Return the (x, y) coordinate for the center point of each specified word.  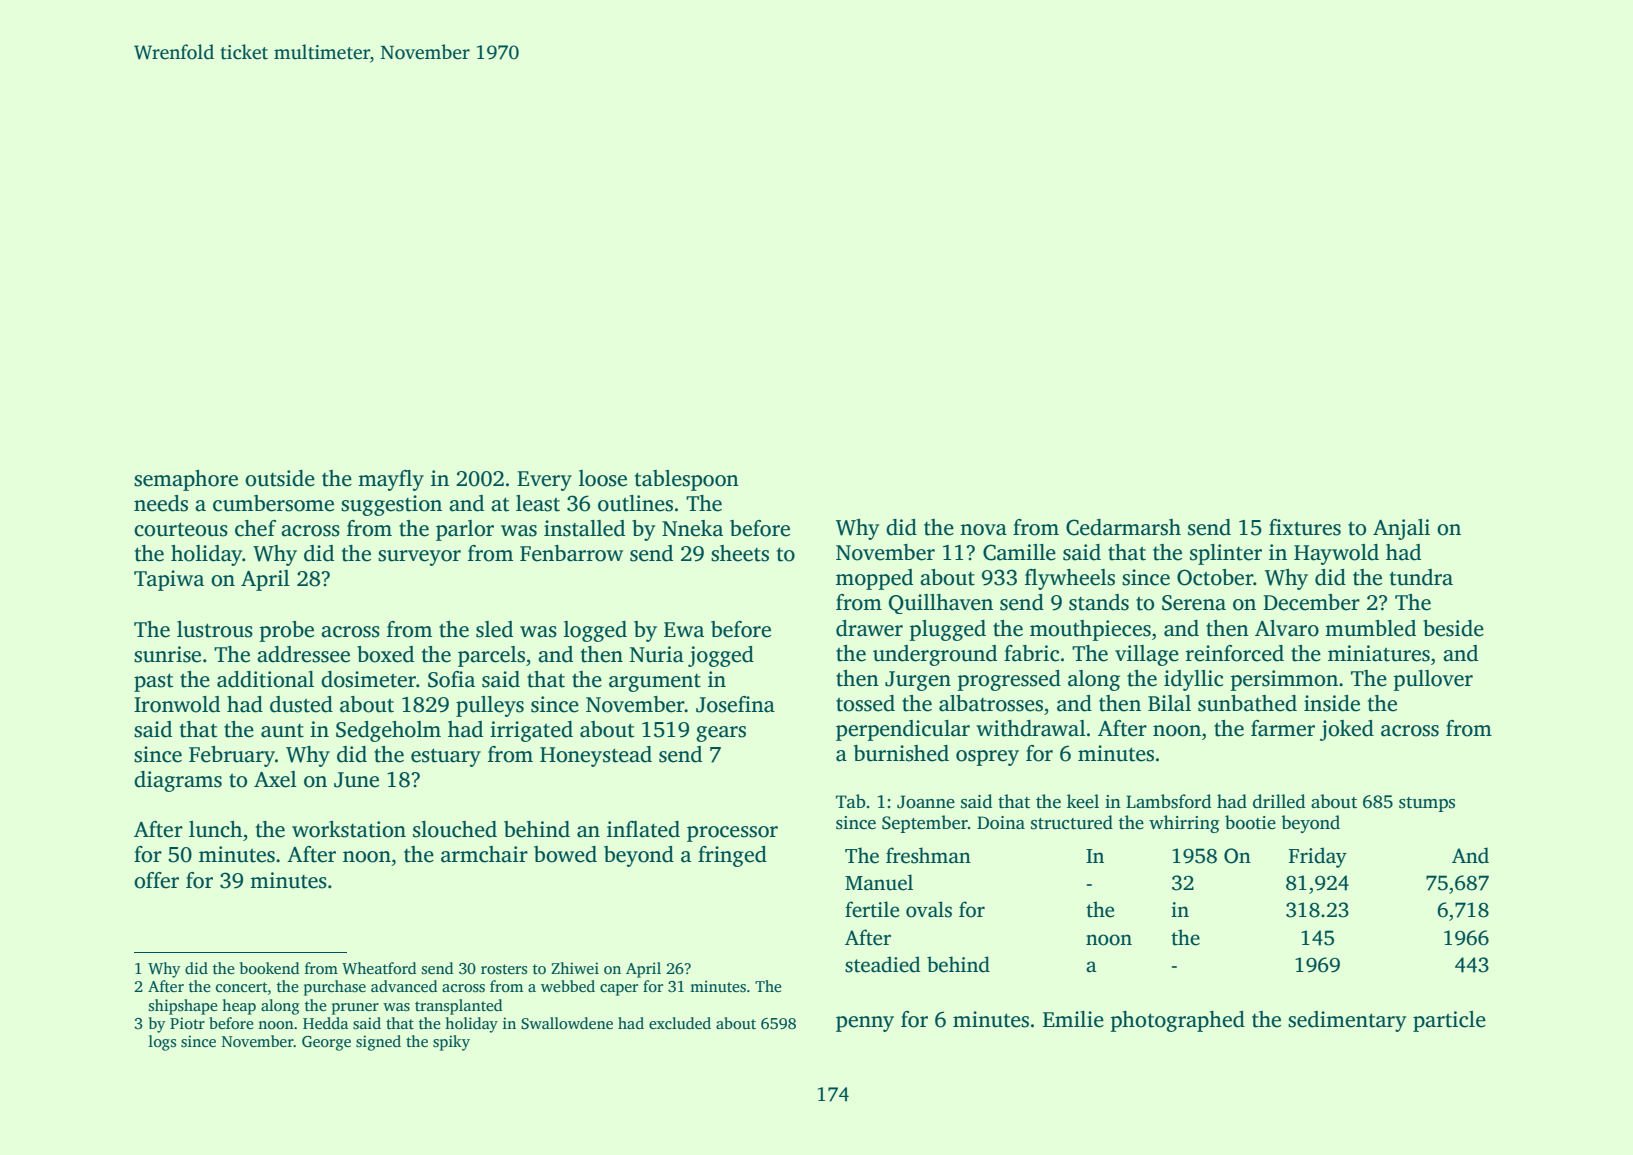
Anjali (1401, 529)
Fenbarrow (571, 553)
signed (378, 1043)
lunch (215, 829)
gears (721, 734)
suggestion (391, 505)
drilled (1279, 801)
